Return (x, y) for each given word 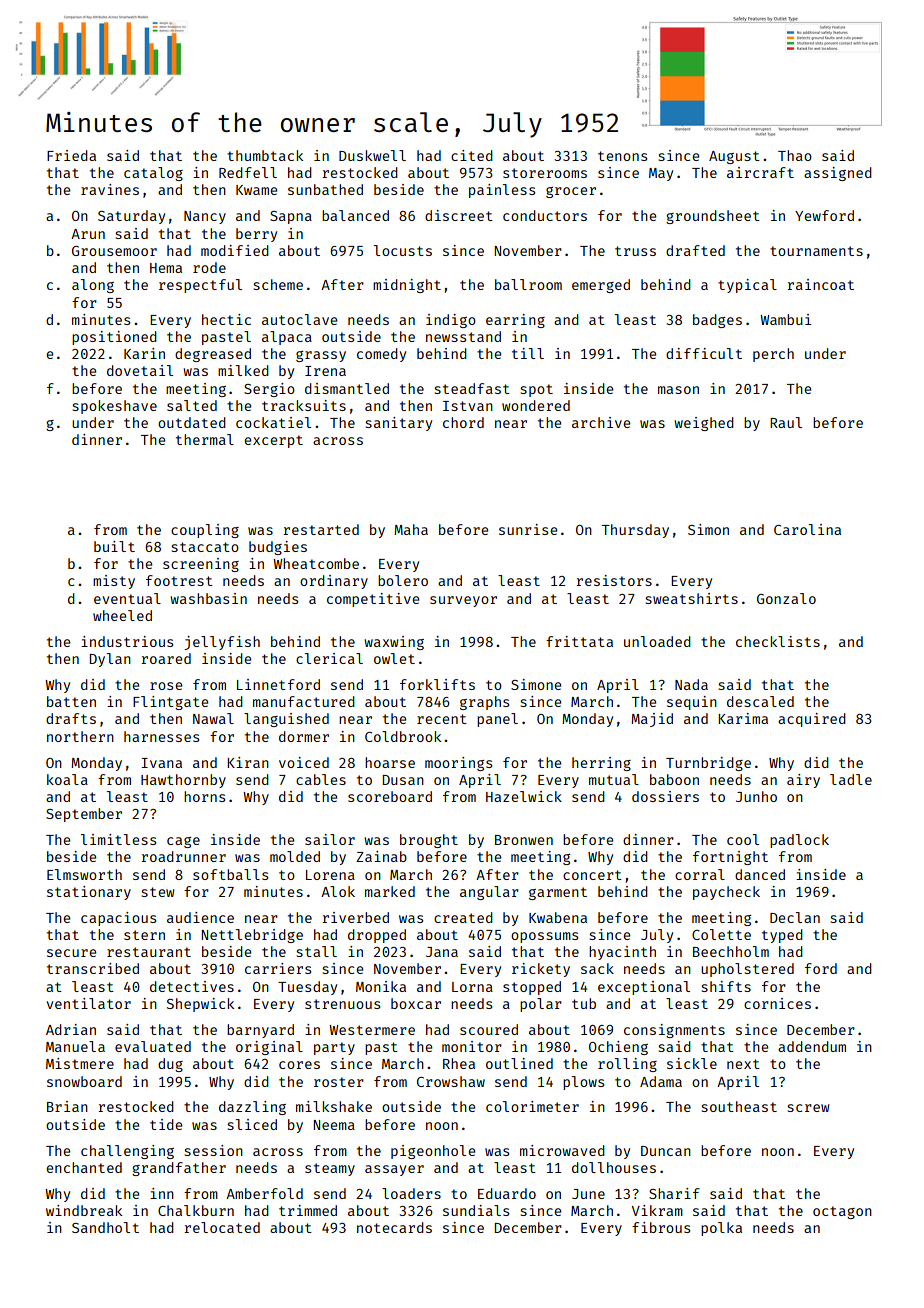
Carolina (807, 529)
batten (71, 701)
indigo (451, 321)
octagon (842, 1212)
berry (256, 235)
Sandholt (105, 1227)
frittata (579, 641)
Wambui (785, 319)
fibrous (661, 1227)
